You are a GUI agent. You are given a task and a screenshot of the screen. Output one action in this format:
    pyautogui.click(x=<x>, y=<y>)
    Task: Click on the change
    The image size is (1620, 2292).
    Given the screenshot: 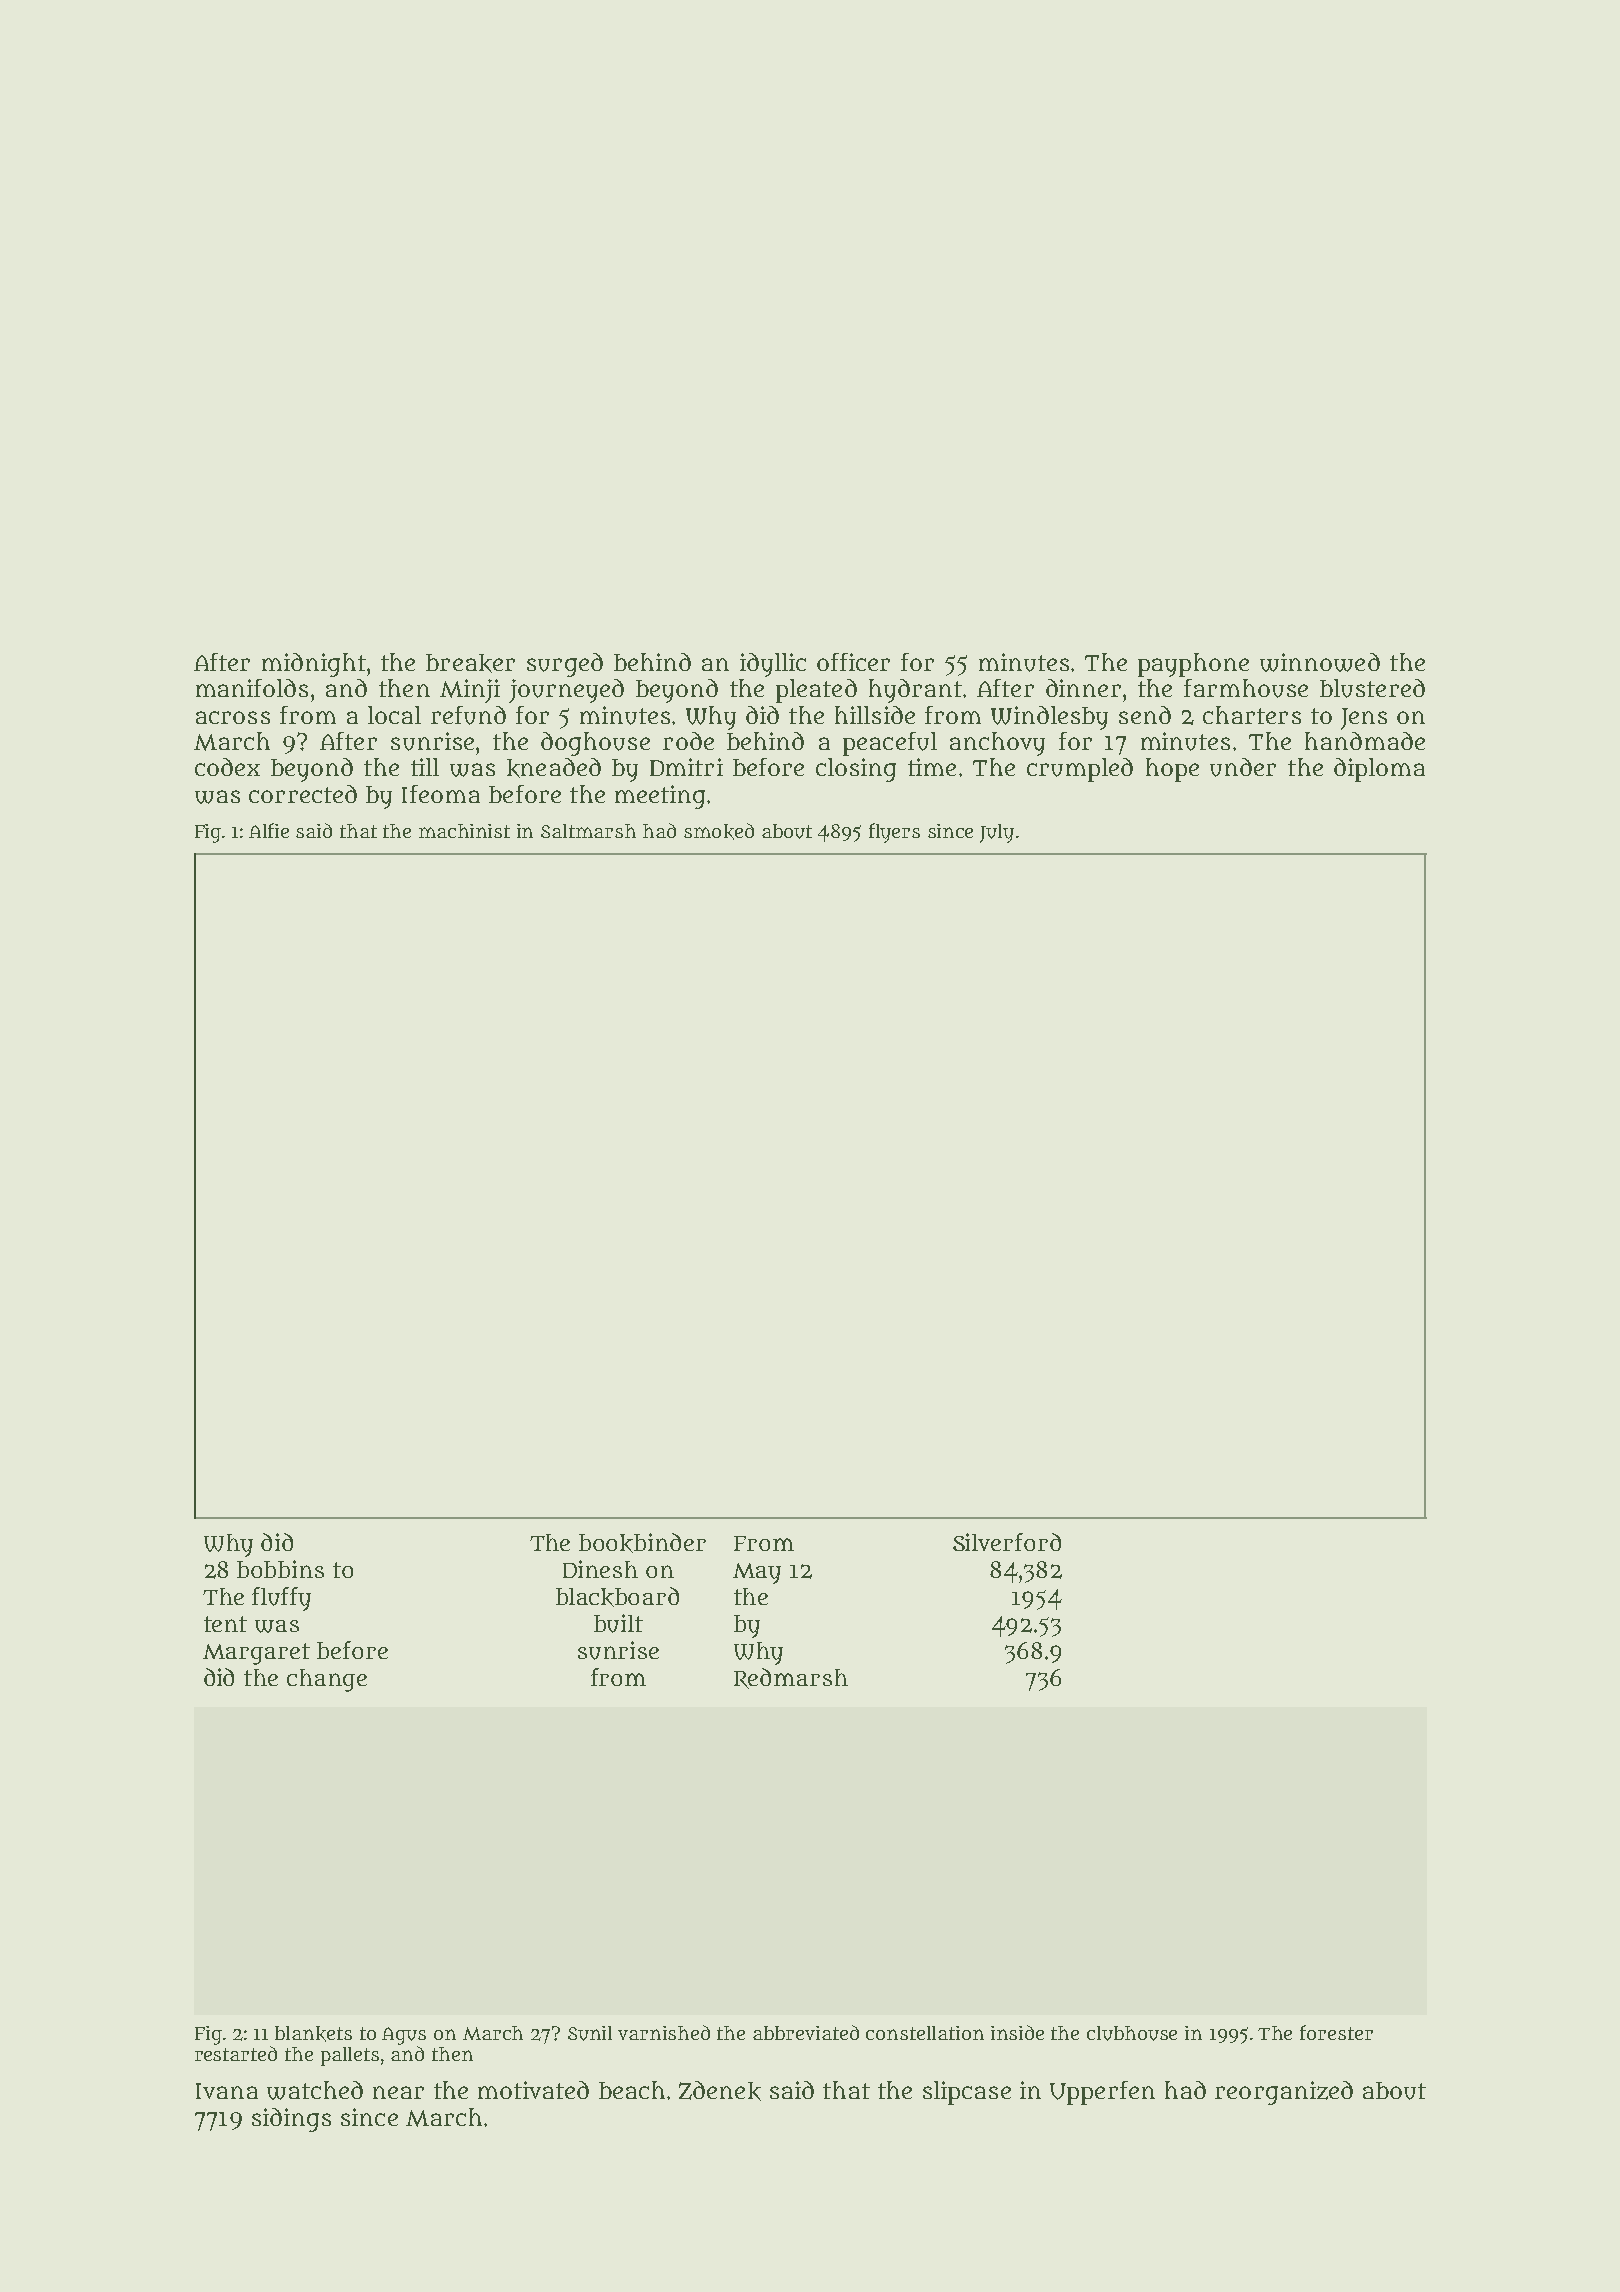 What is the action you would take?
    pyautogui.click(x=327, y=1680)
